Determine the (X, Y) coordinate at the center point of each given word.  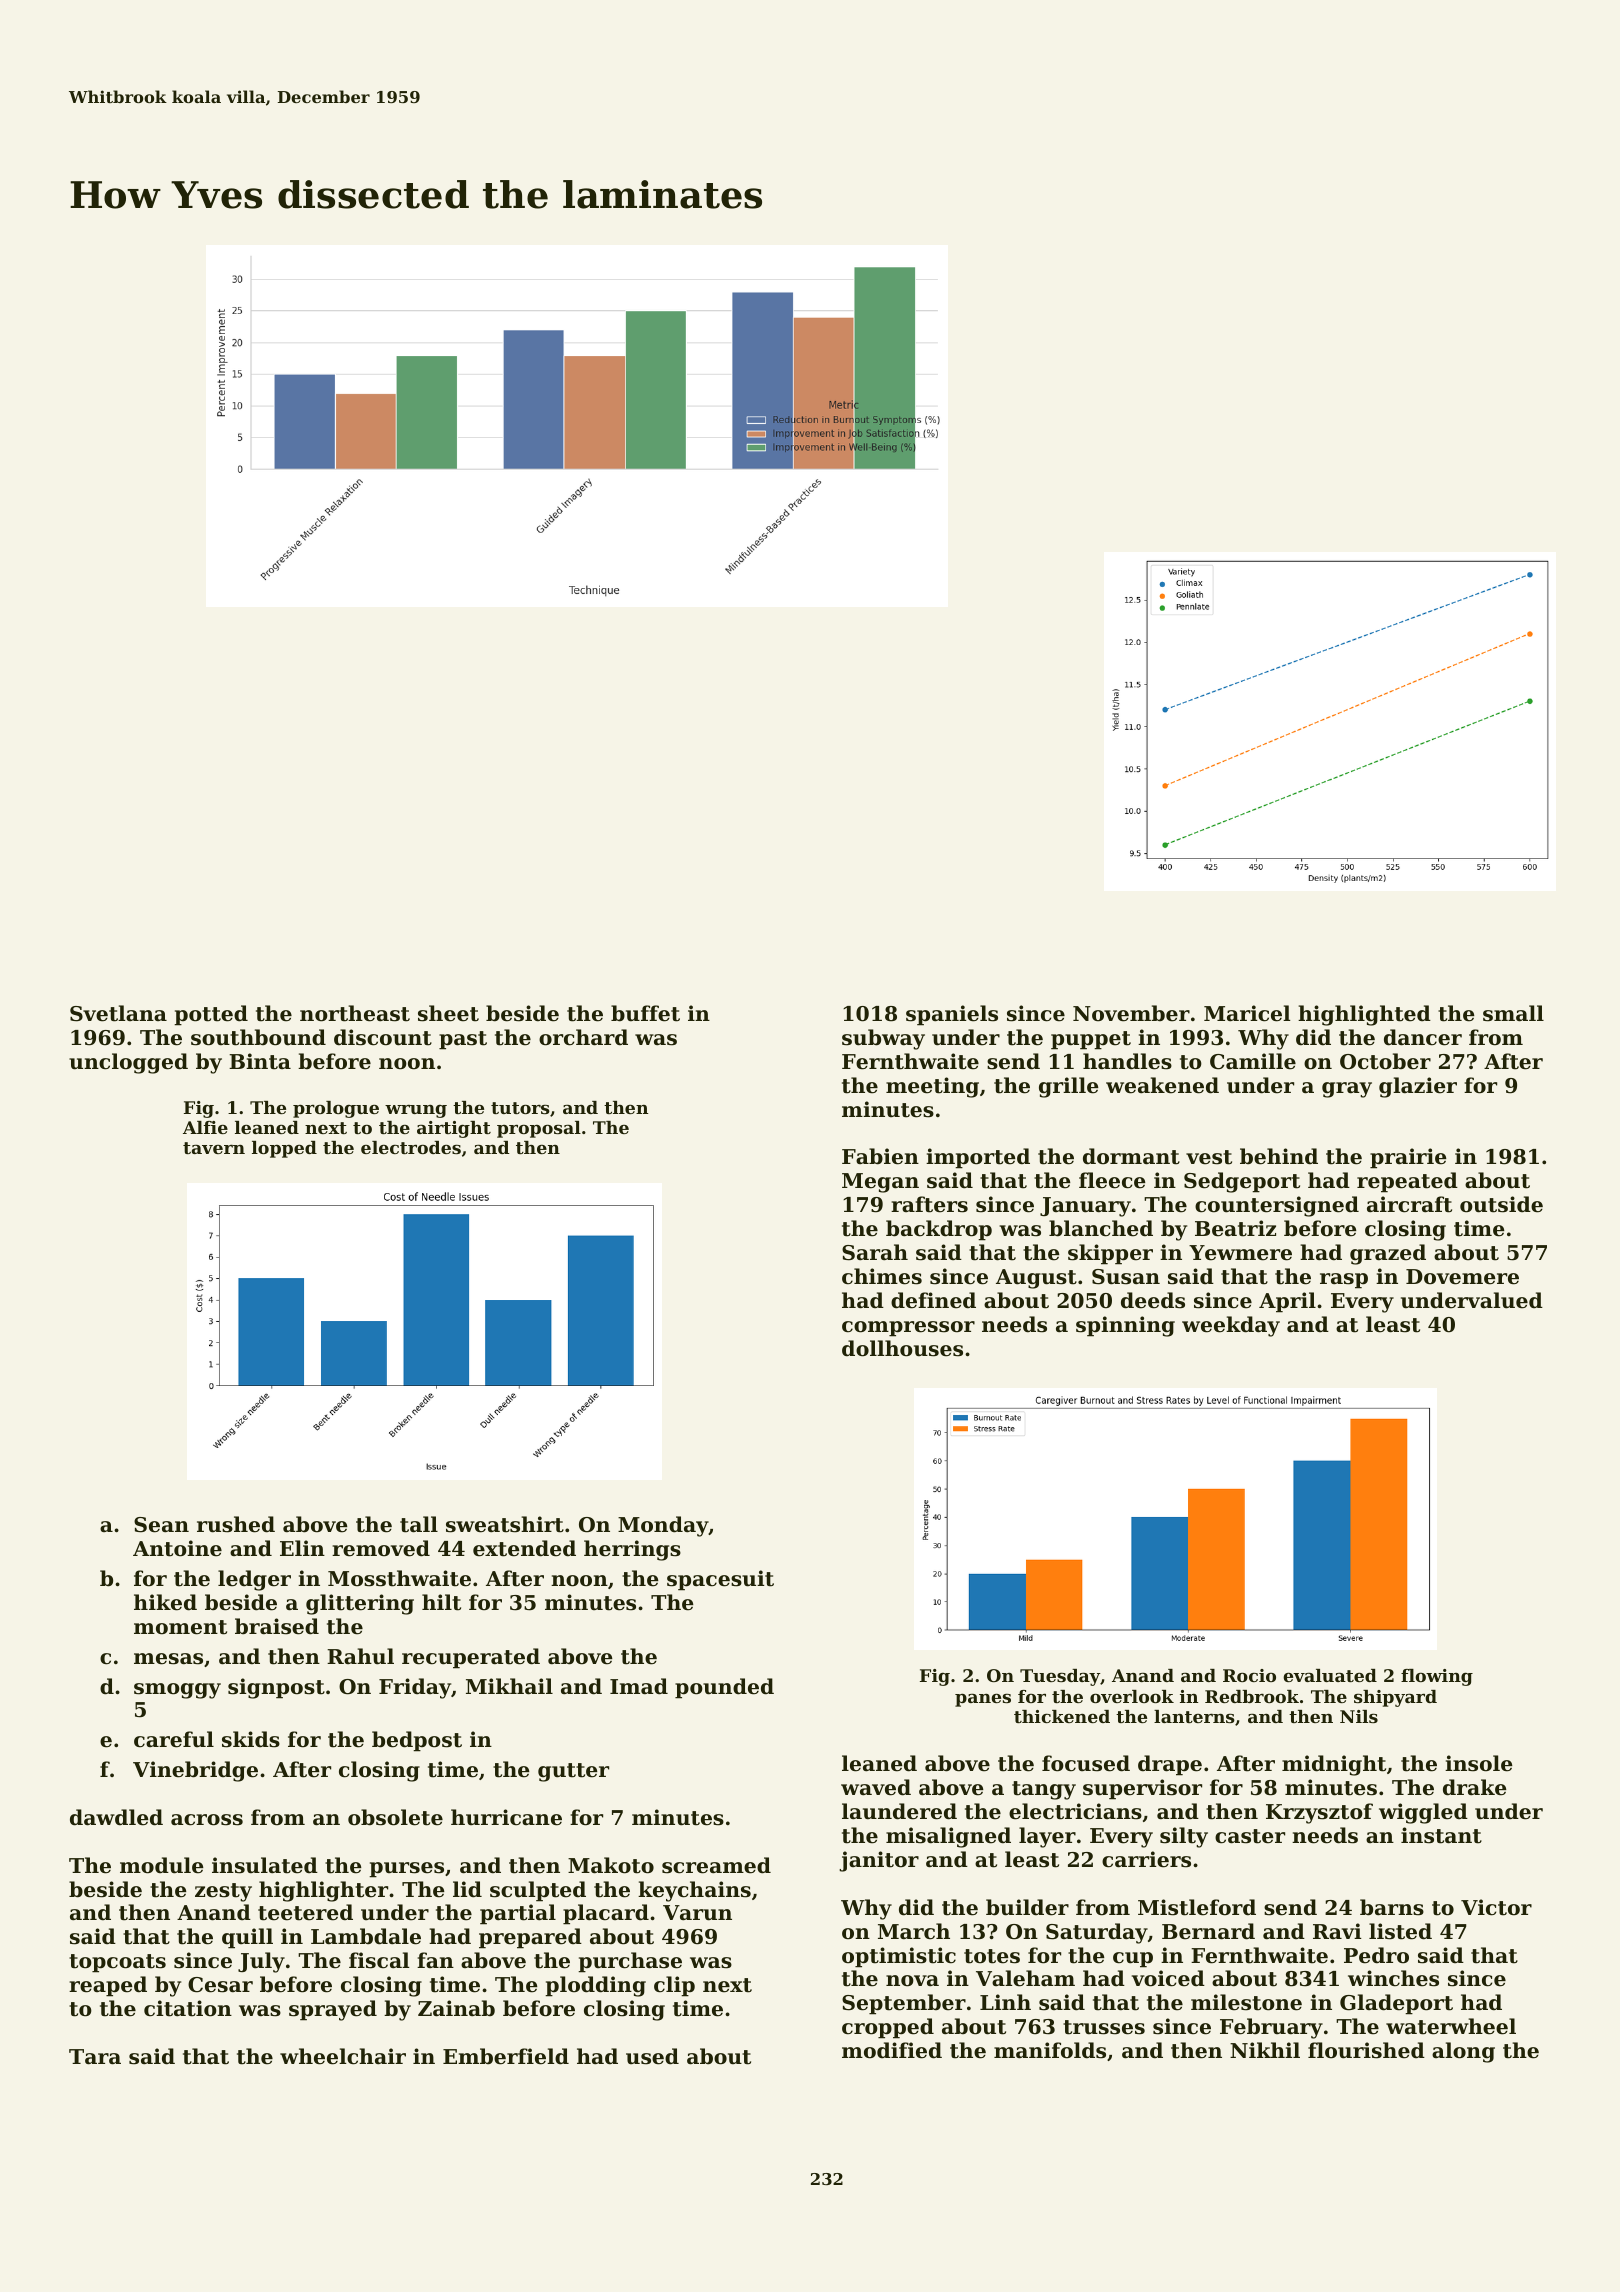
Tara (95, 2057)
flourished (1366, 2050)
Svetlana (118, 1013)
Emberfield (506, 2056)
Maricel (1247, 1013)
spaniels (952, 1015)
